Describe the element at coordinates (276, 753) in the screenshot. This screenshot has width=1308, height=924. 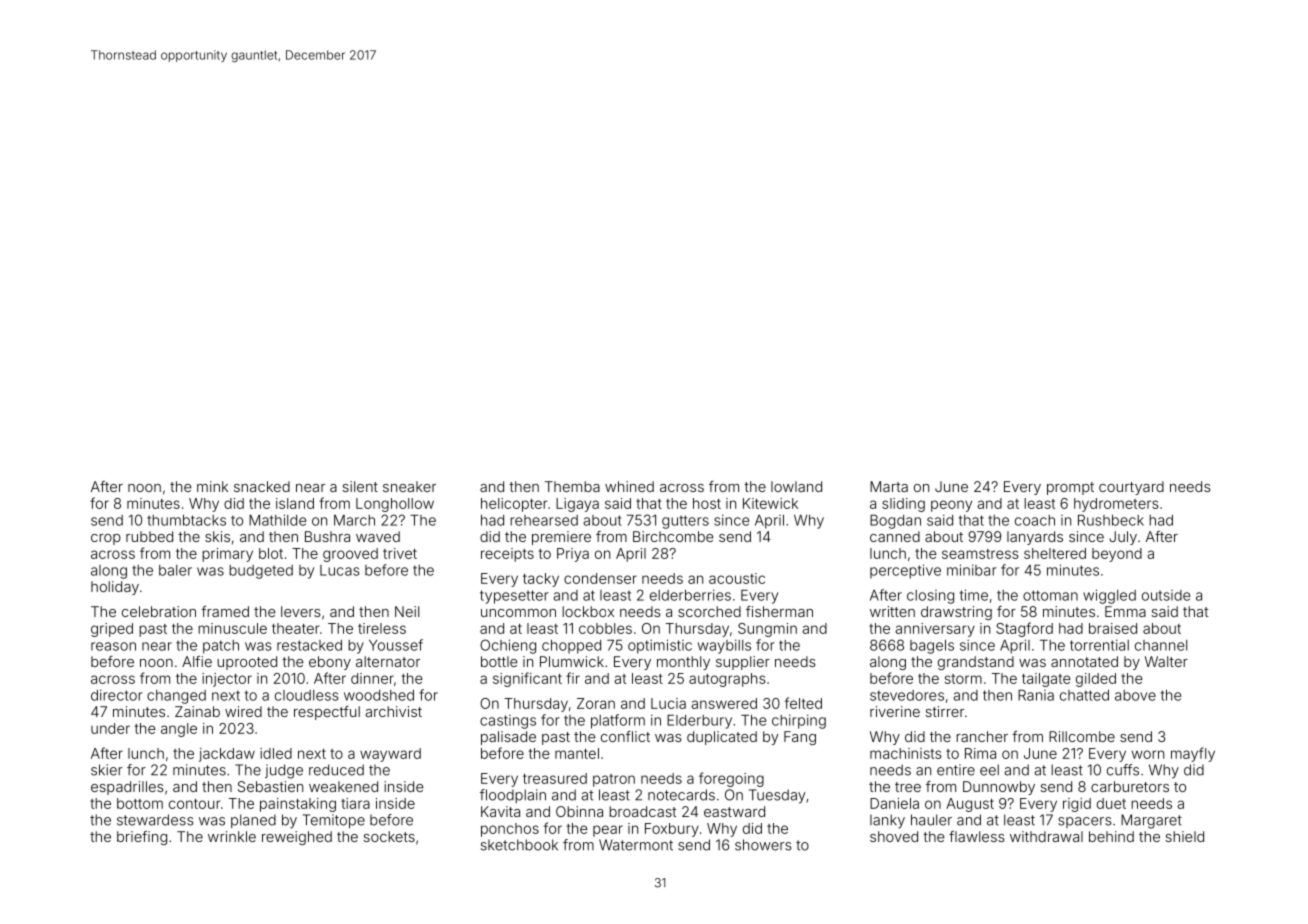
I see `idled` at that location.
